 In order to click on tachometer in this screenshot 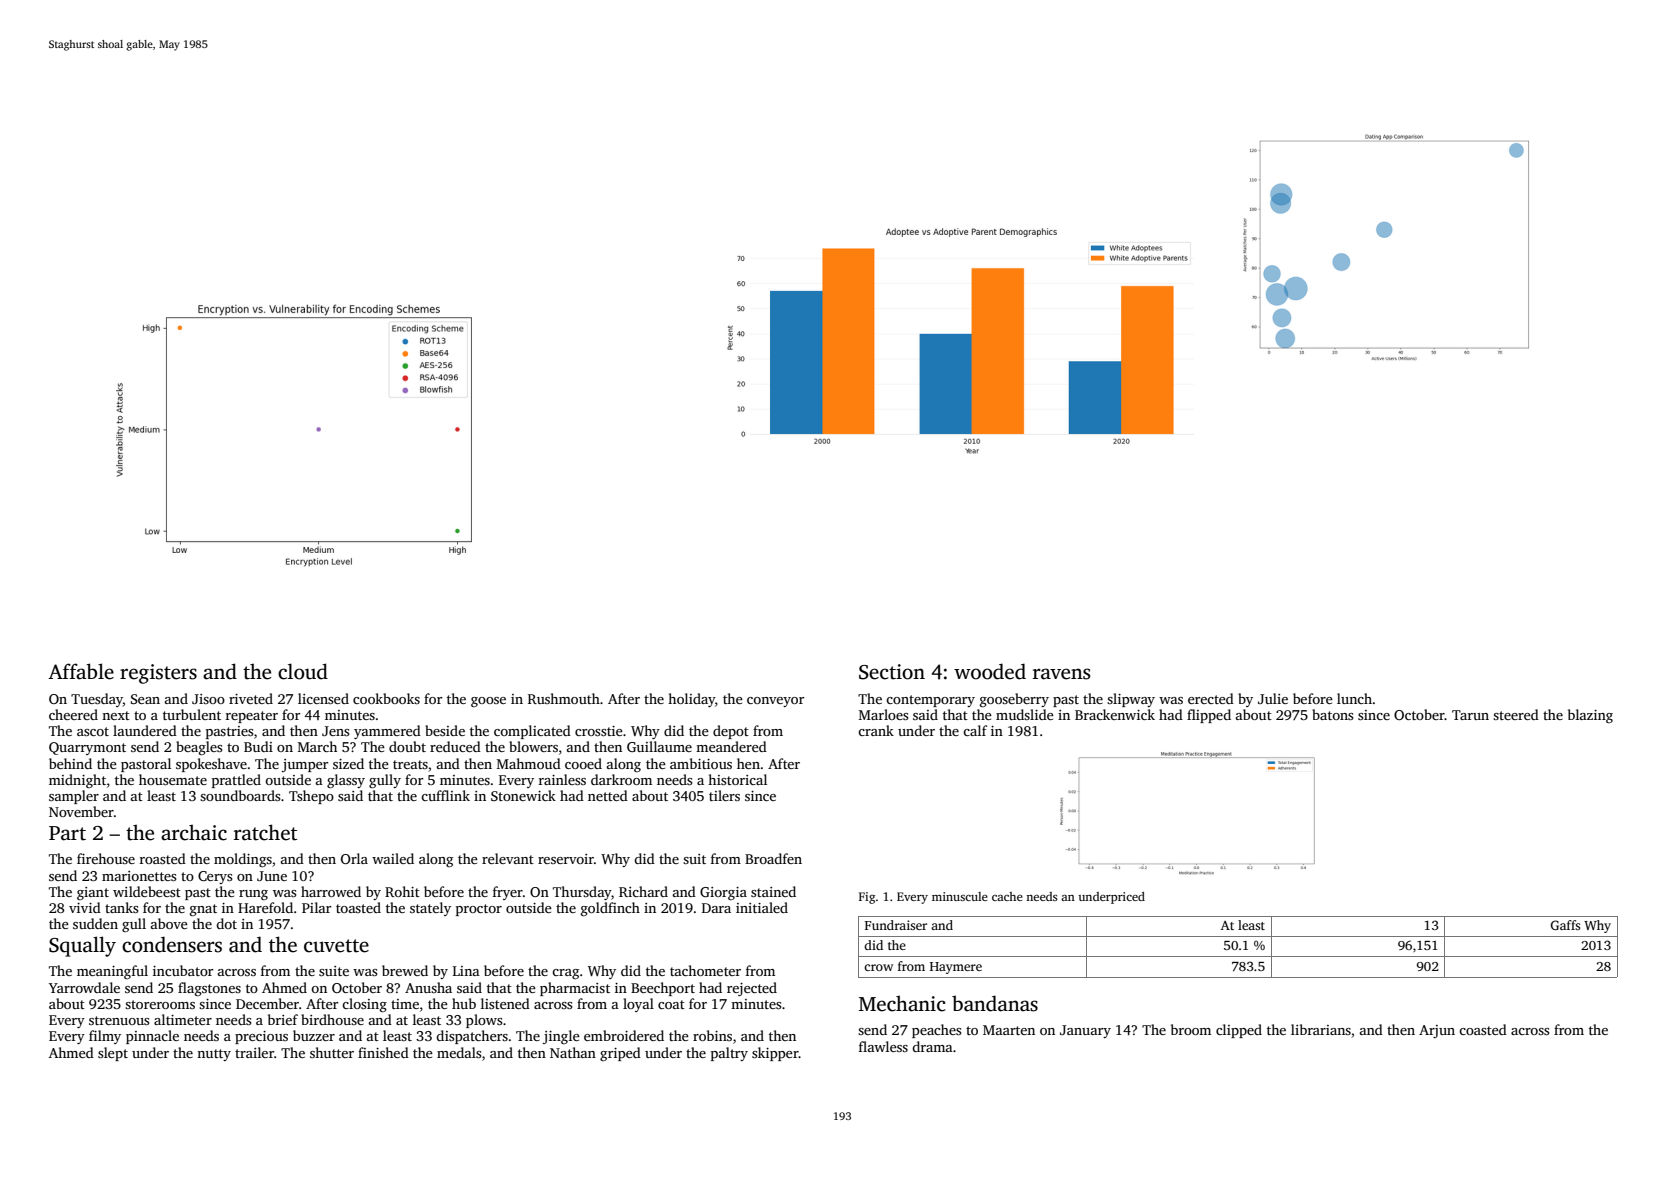, I will do `click(705, 970)`.
